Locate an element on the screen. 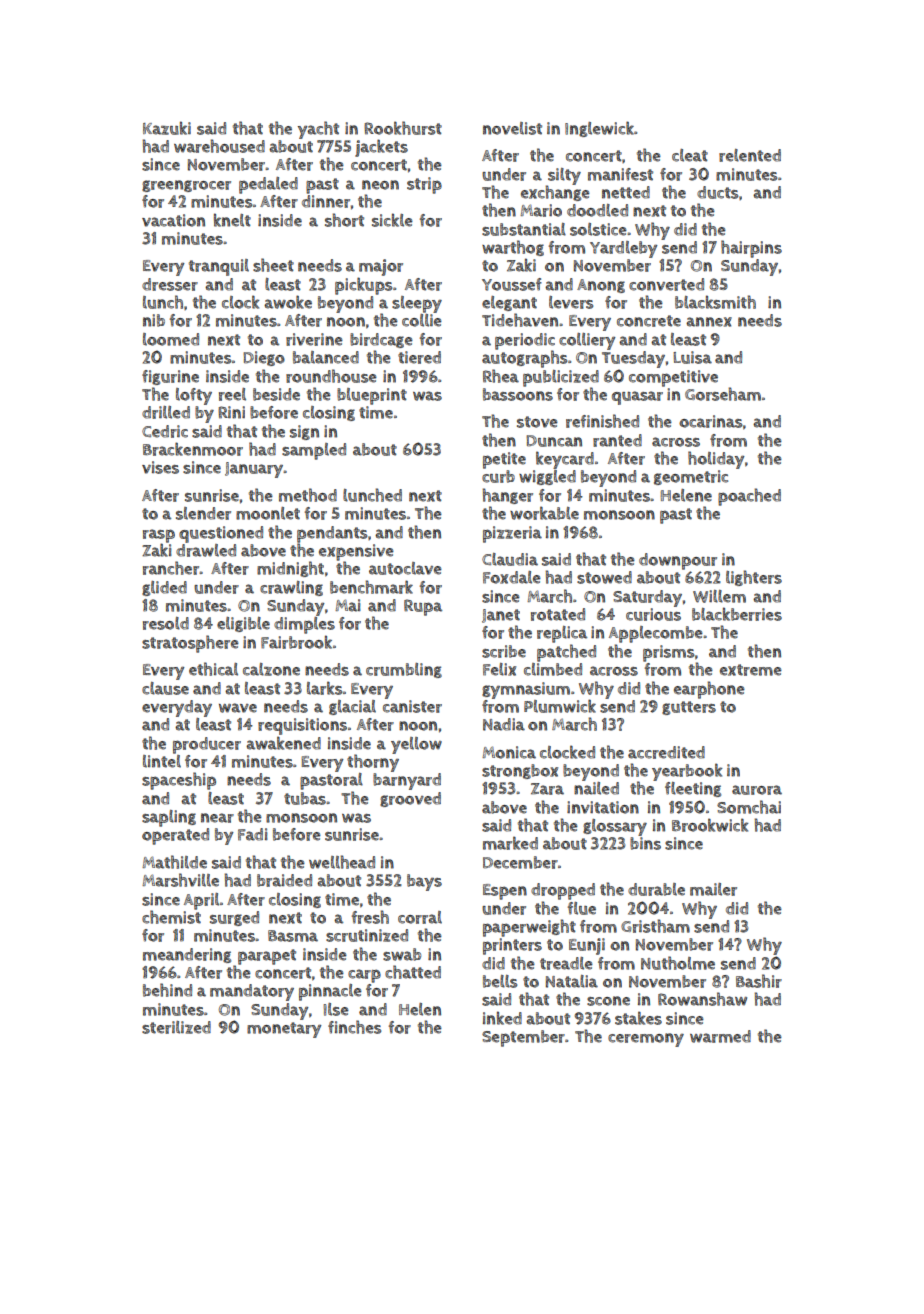 The height and width of the screenshot is (1314, 924). Inglewick is located at coordinates (599, 129).
